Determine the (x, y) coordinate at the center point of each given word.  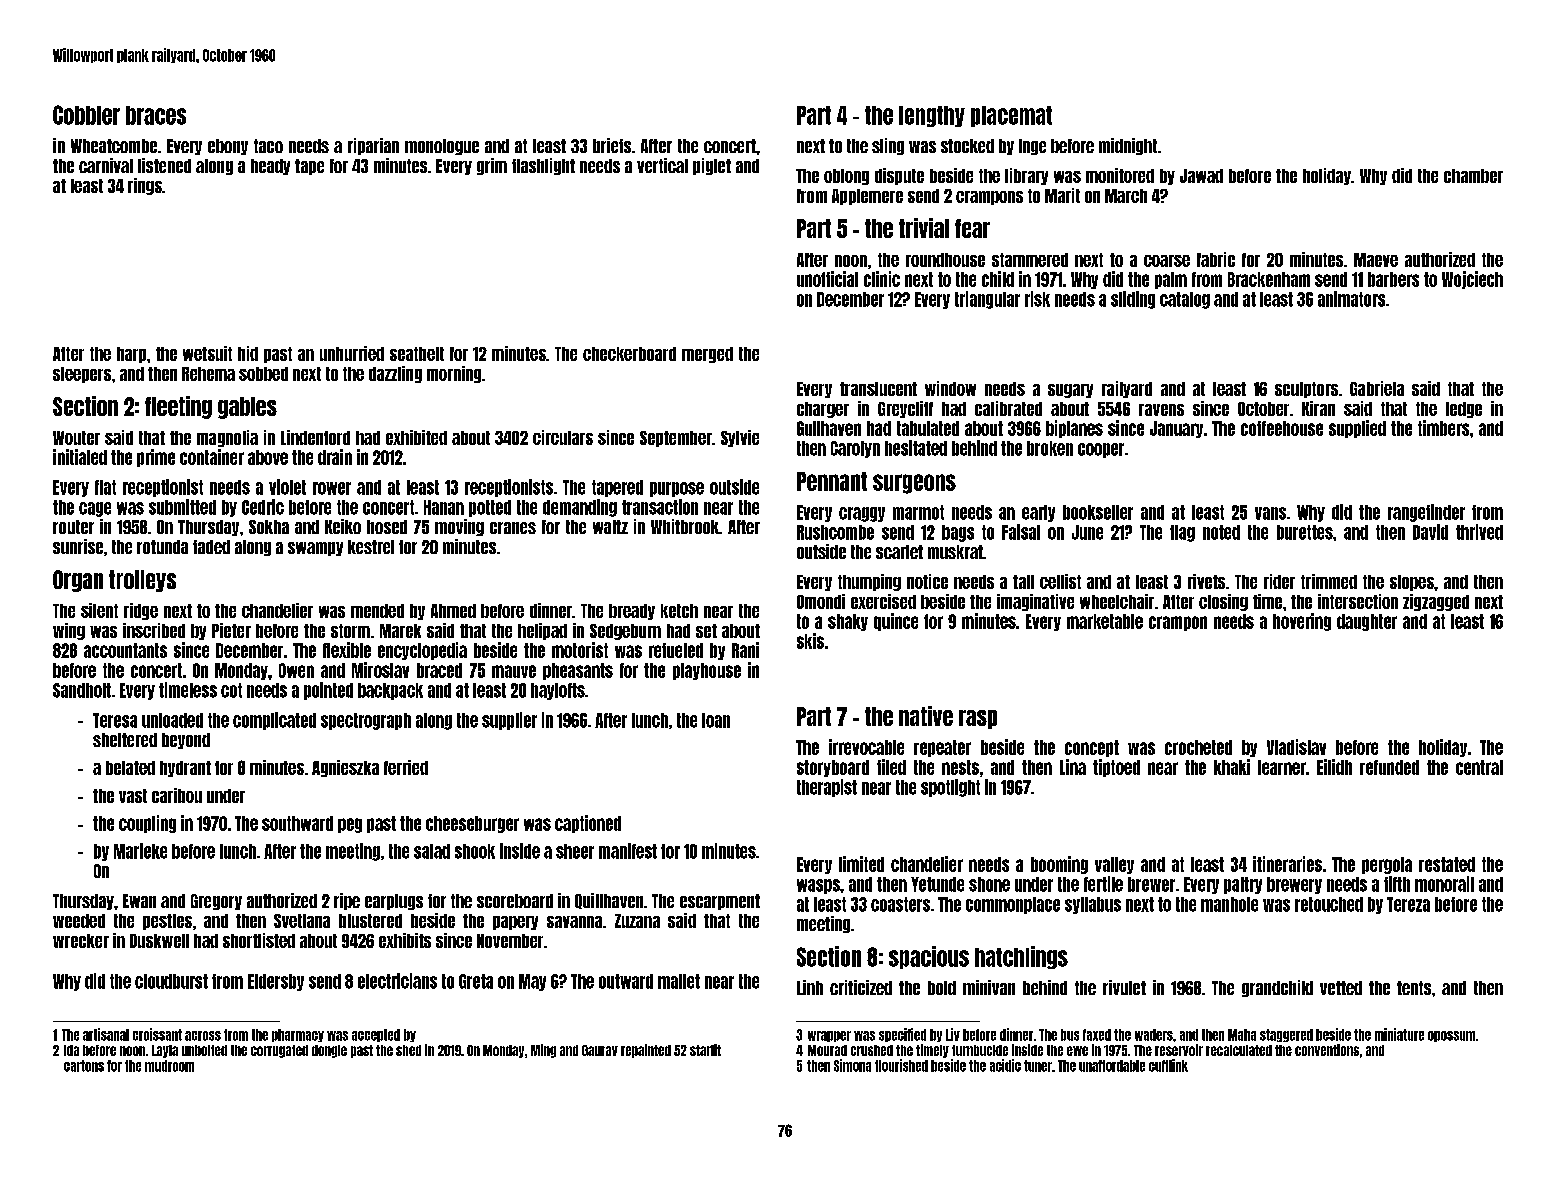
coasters (900, 904)
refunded (1389, 767)
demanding (580, 508)
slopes (1412, 583)
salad (432, 851)
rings (145, 186)
